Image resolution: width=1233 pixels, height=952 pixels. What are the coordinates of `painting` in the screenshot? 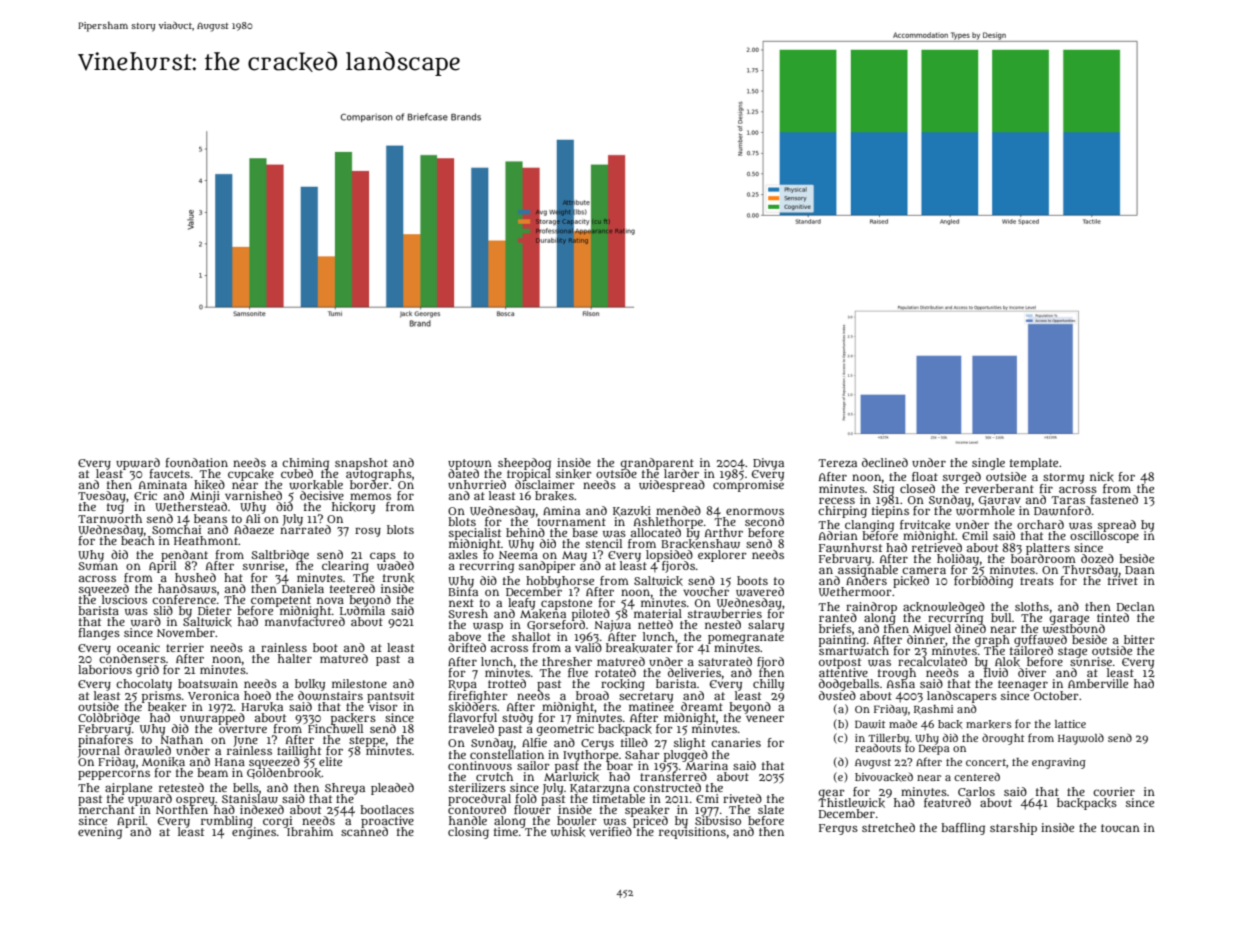 It's located at (842, 641).
